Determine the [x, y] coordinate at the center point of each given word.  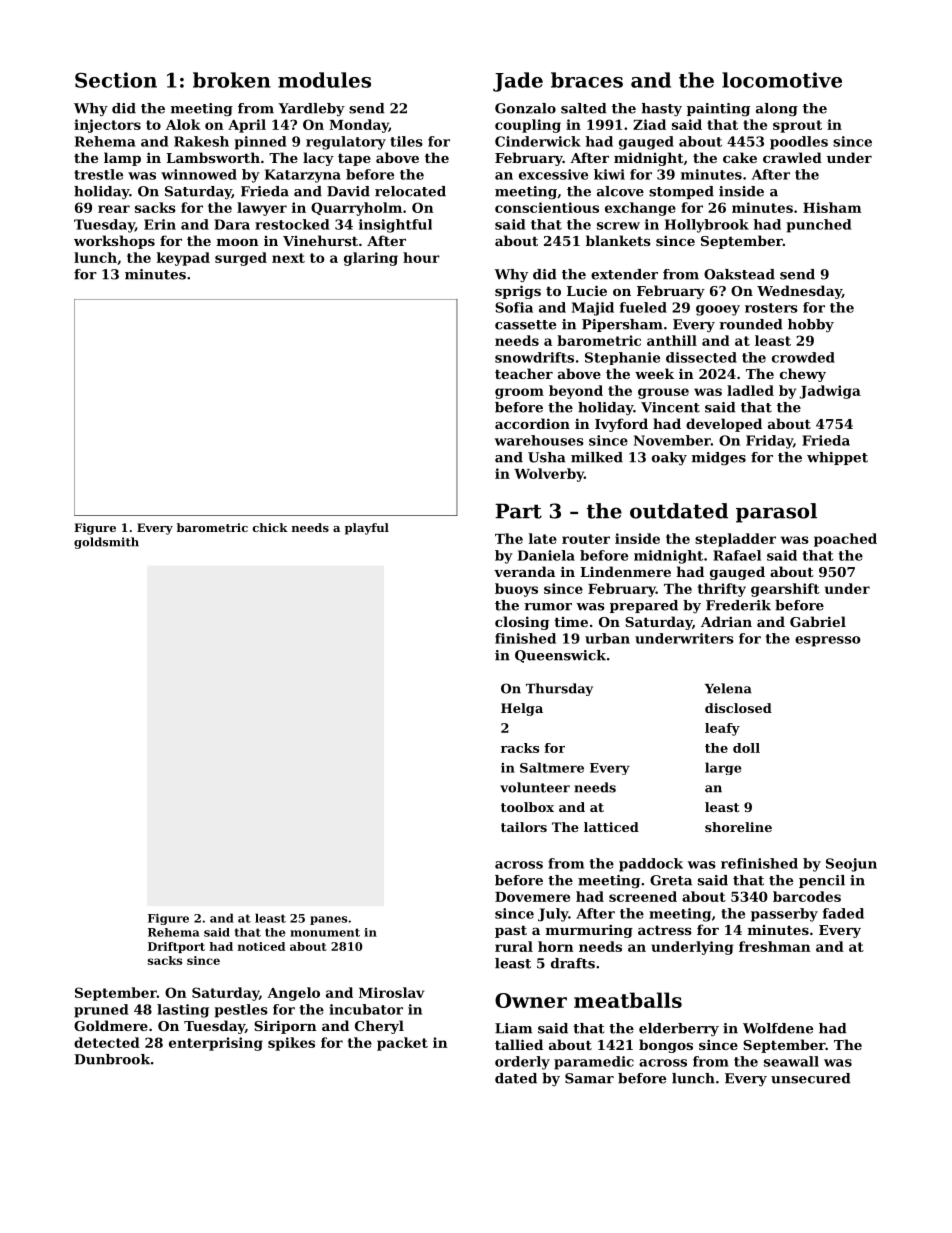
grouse [663, 393]
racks [520, 748]
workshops [114, 242]
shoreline [738, 827]
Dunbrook [112, 1059]
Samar [589, 1078]
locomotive [782, 80]
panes [328, 920]
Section [116, 80]
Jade [518, 82]
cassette [525, 325]
